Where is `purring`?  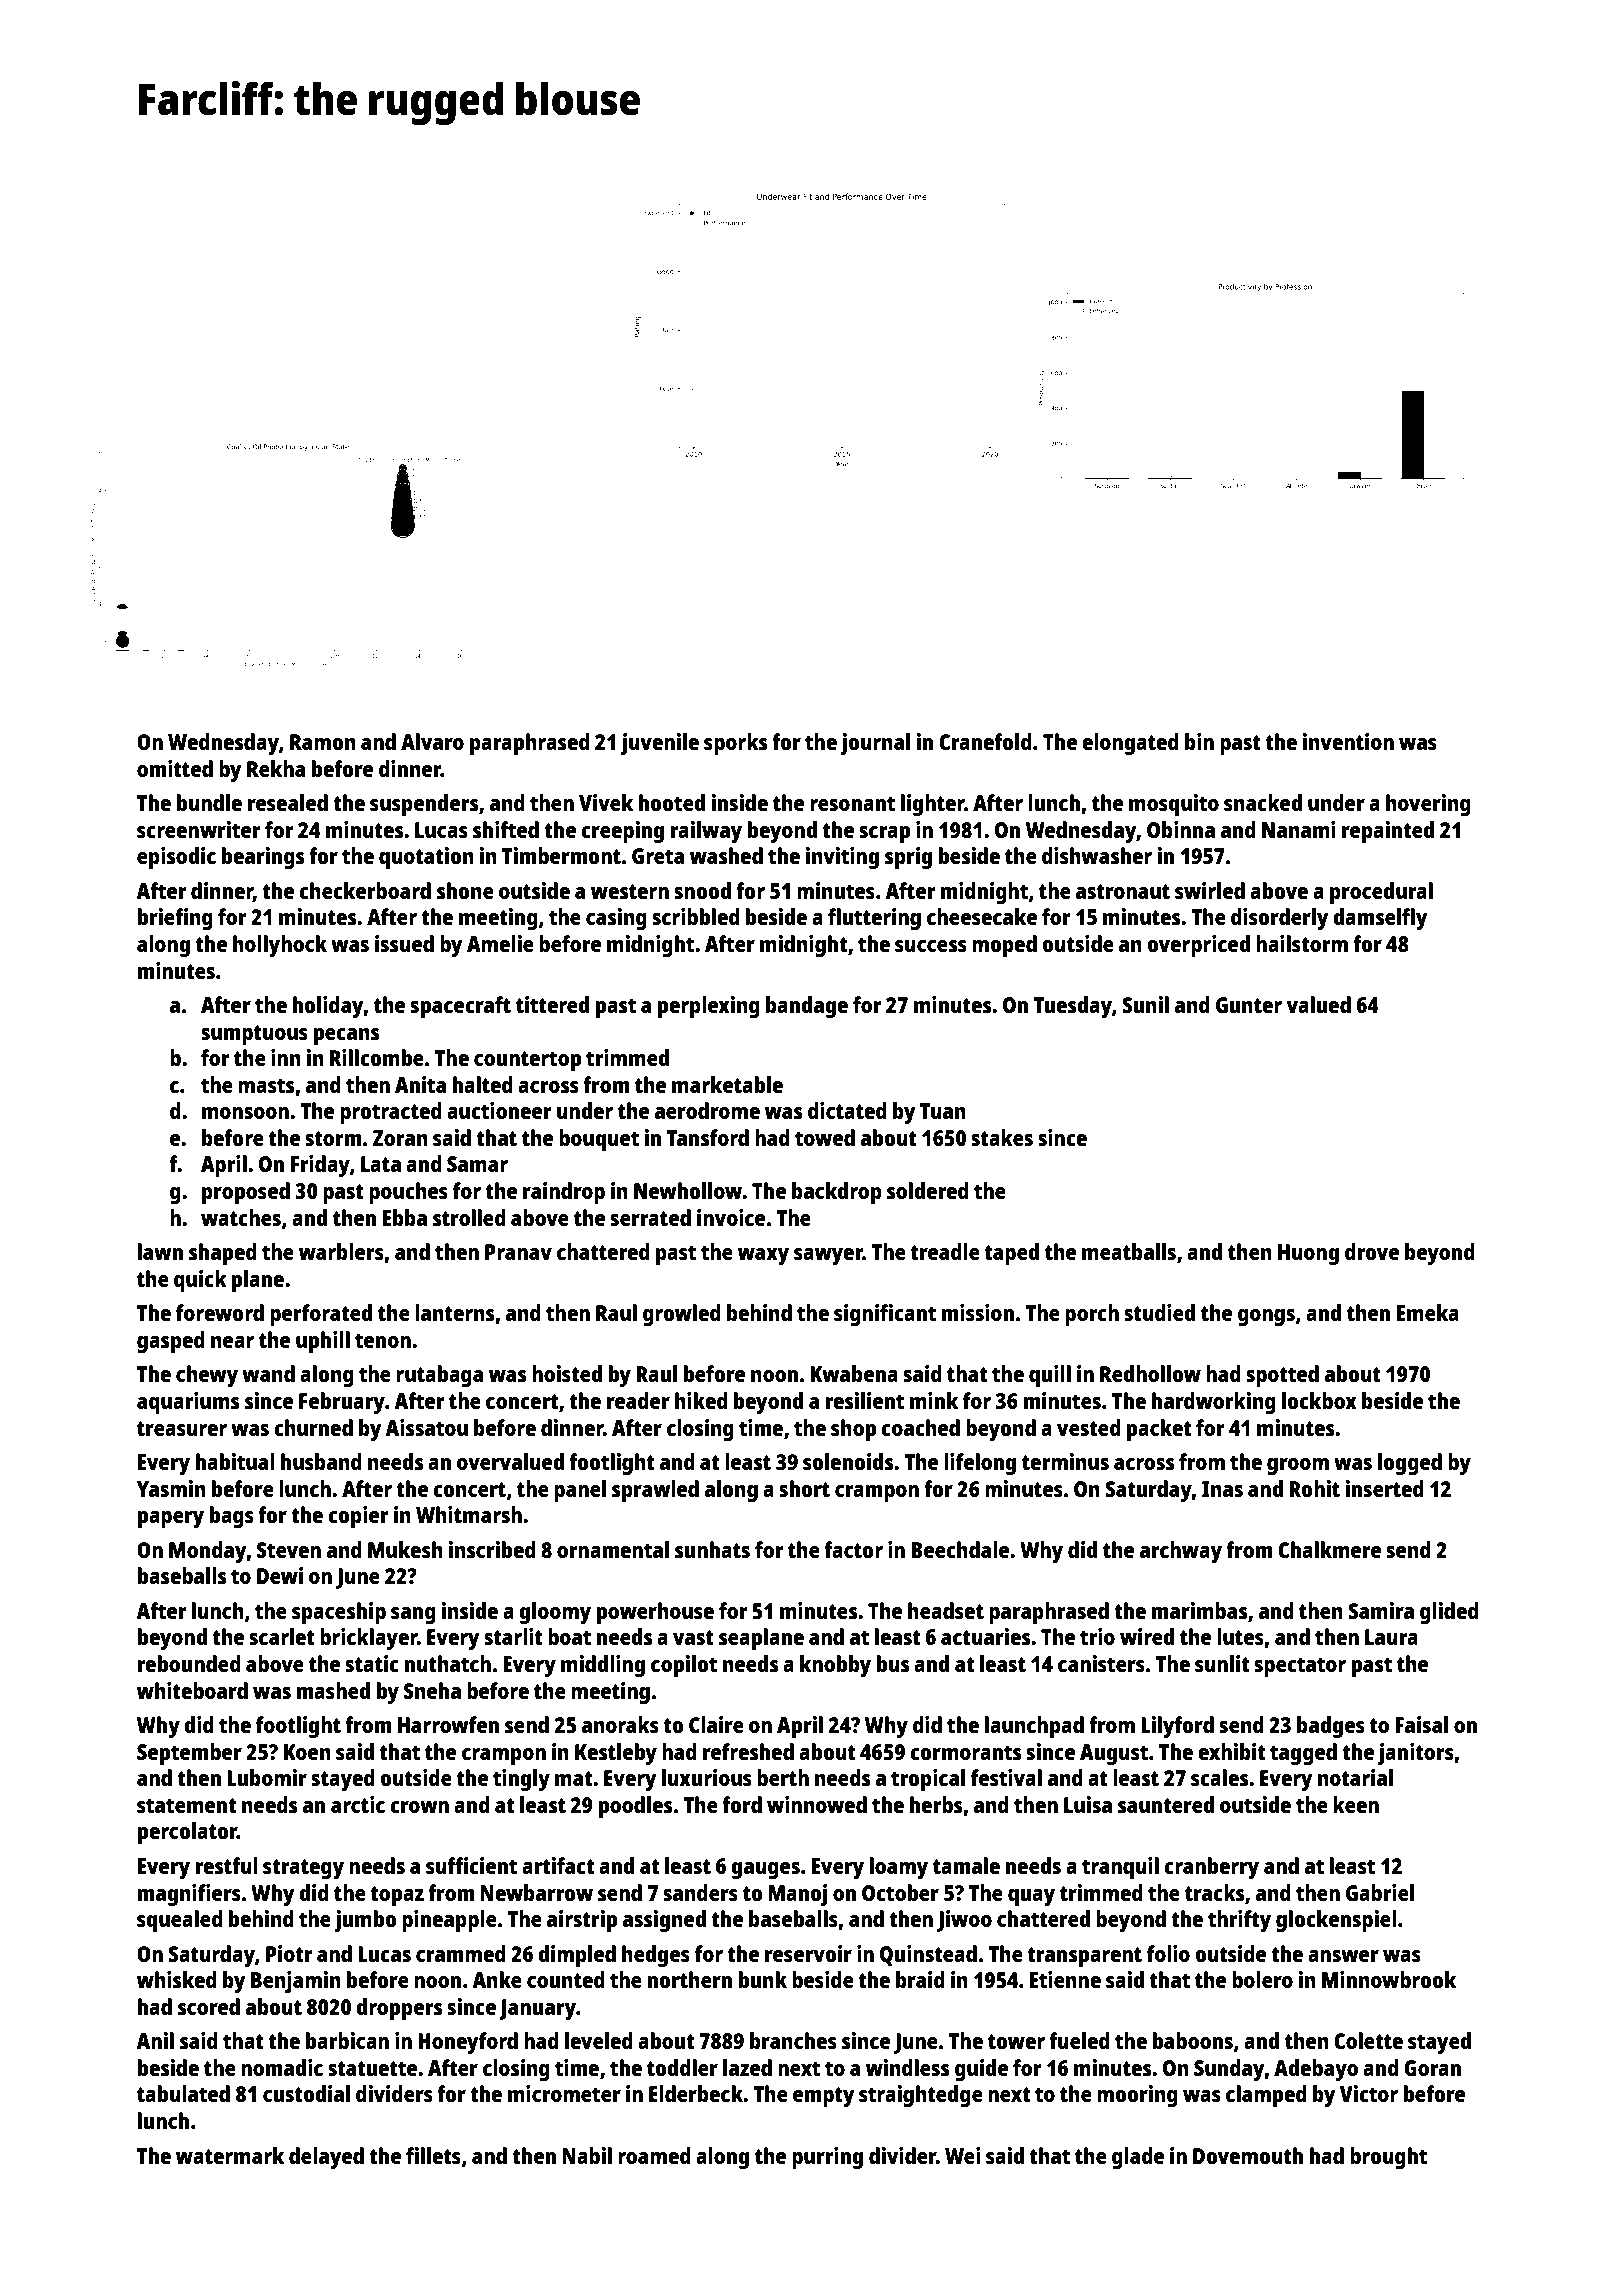
purring is located at coordinates (827, 2158).
